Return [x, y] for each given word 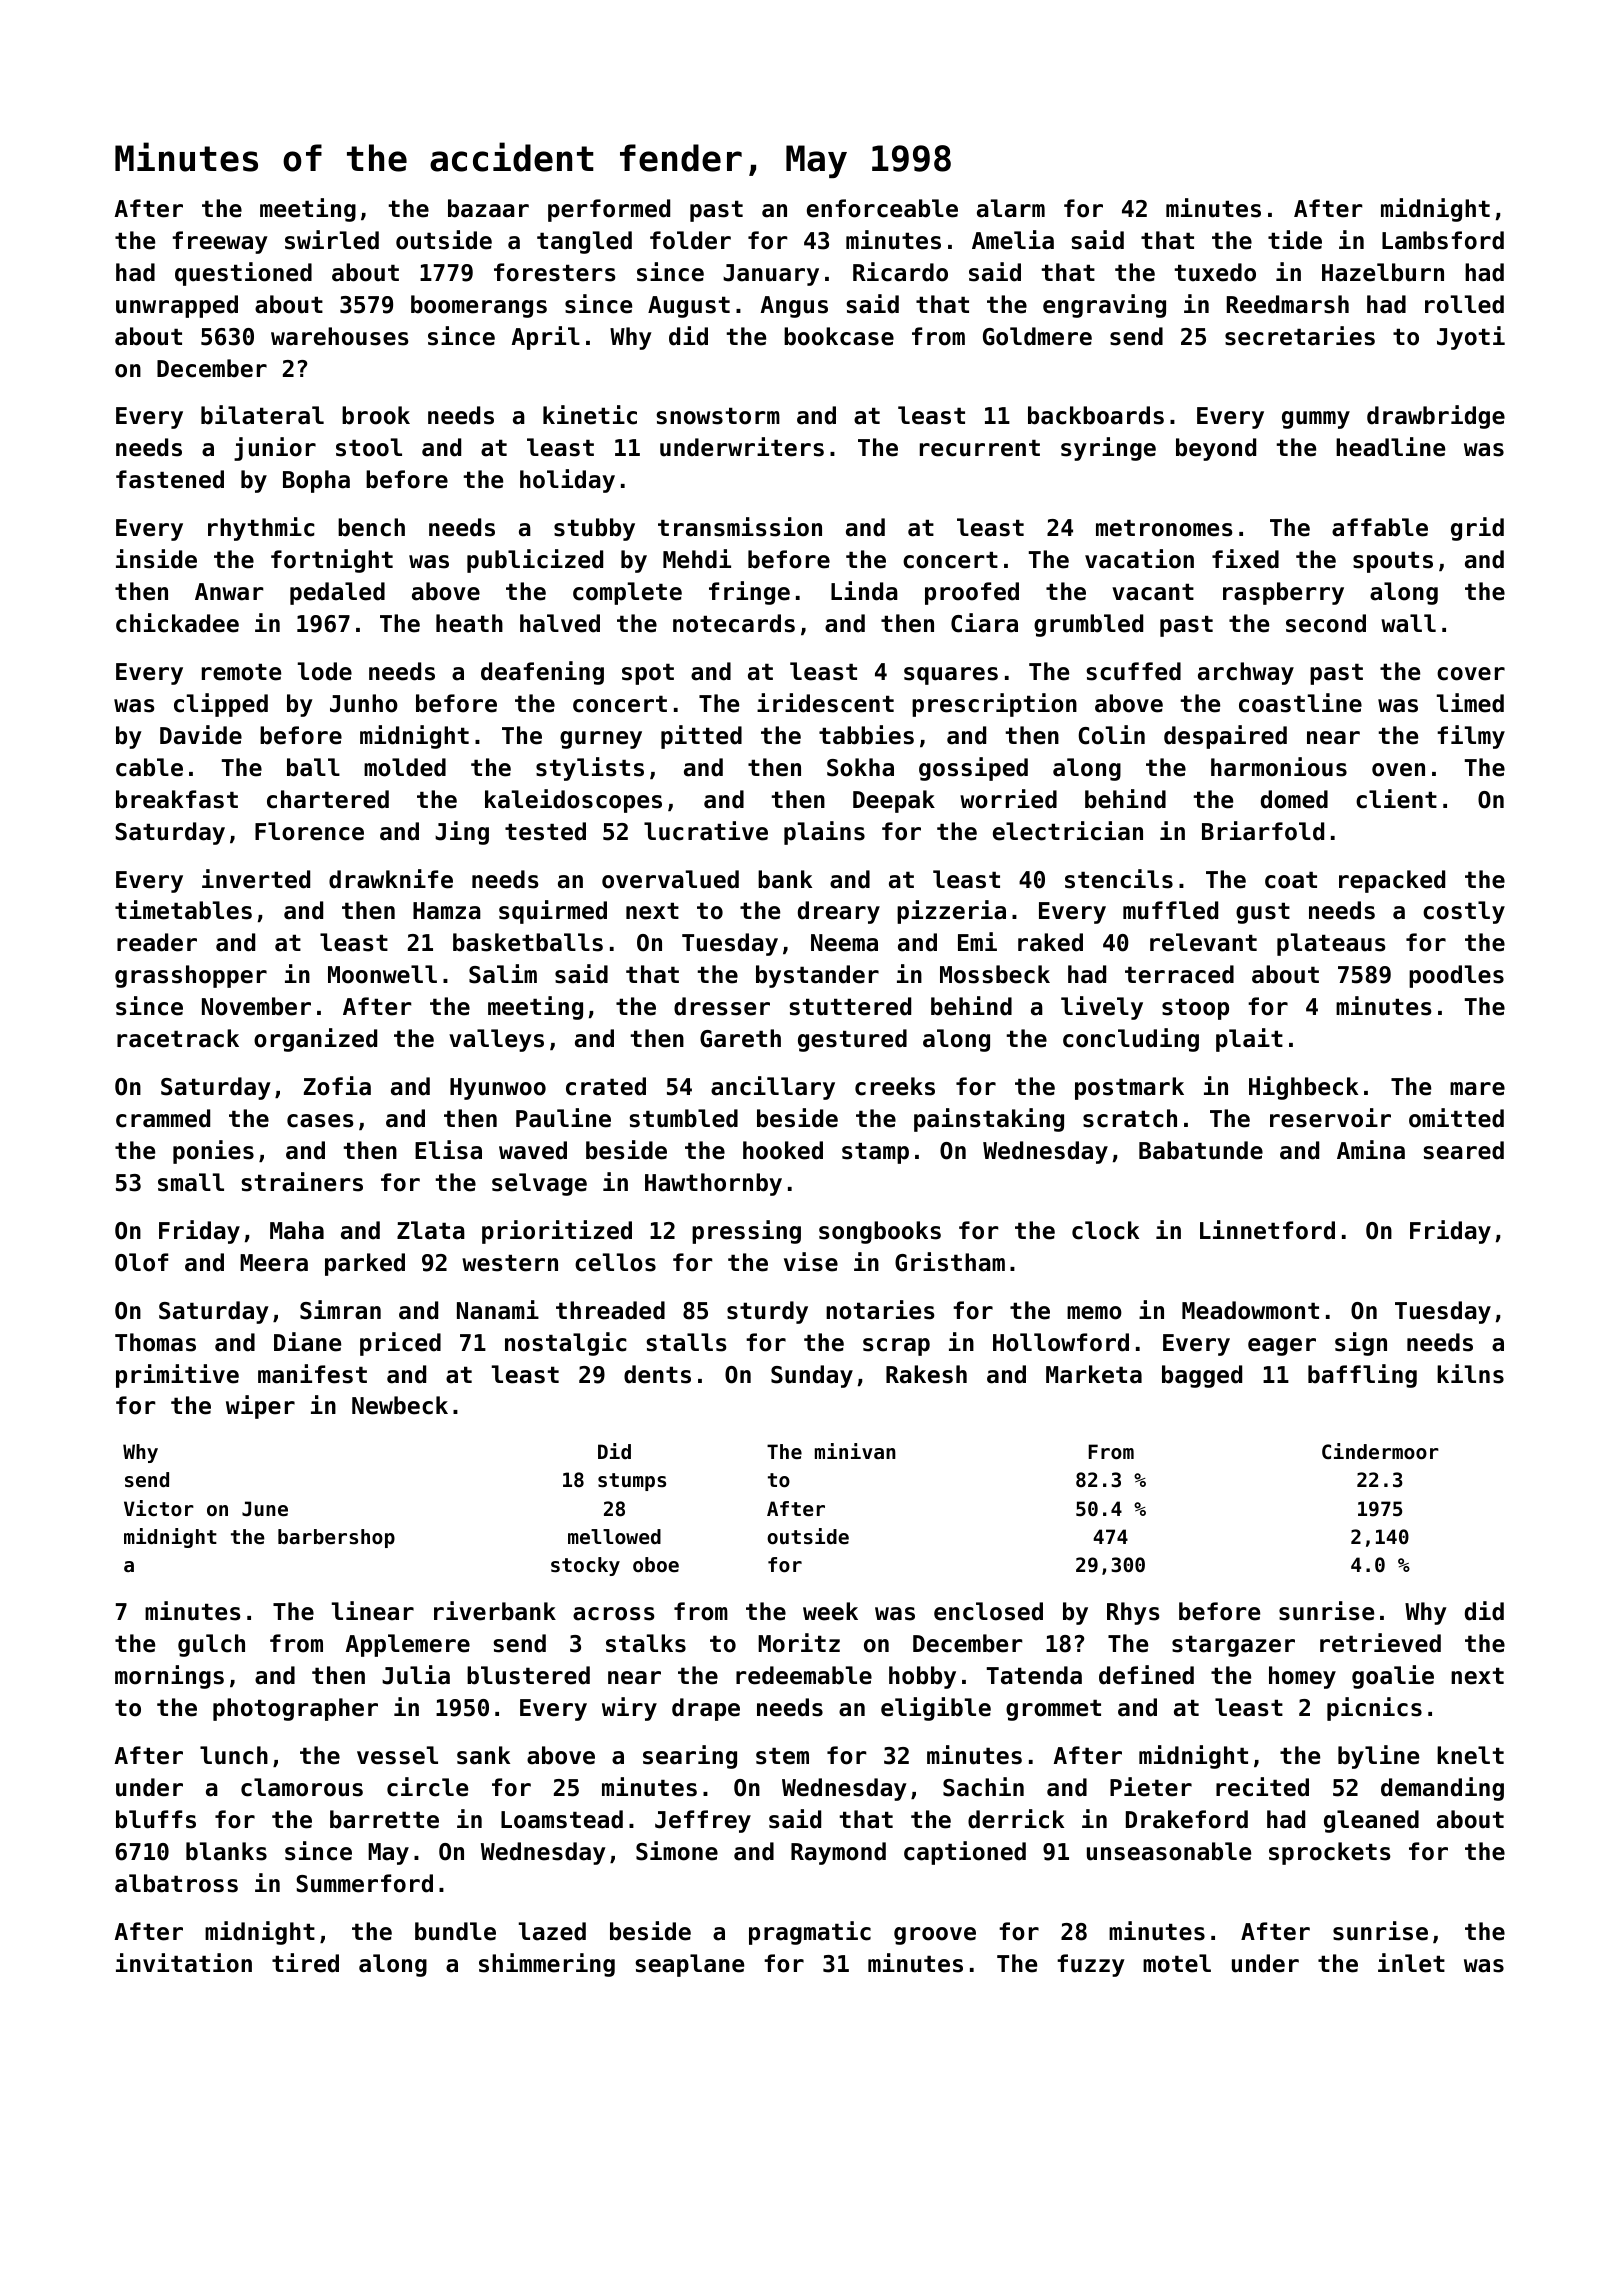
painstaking [989, 1120]
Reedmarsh [1288, 304]
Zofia [337, 1086]
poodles [1456, 976]
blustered [528, 1675]
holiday [567, 481]
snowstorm [718, 416]
